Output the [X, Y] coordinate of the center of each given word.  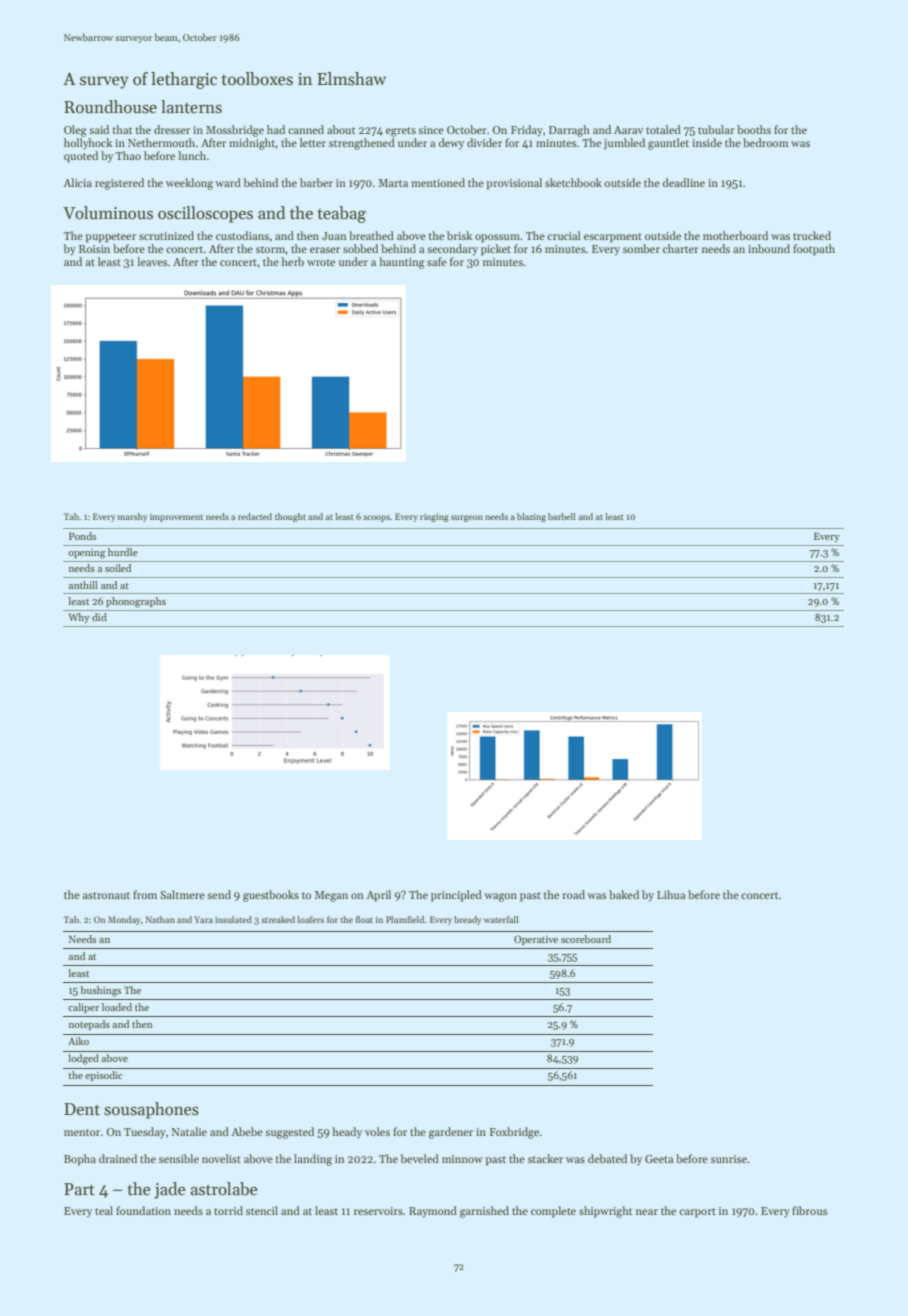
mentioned [438, 182]
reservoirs [378, 1211]
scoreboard [586, 939]
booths [754, 129]
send [219, 894]
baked [624, 894]
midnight [252, 144]
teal [104, 1210]
